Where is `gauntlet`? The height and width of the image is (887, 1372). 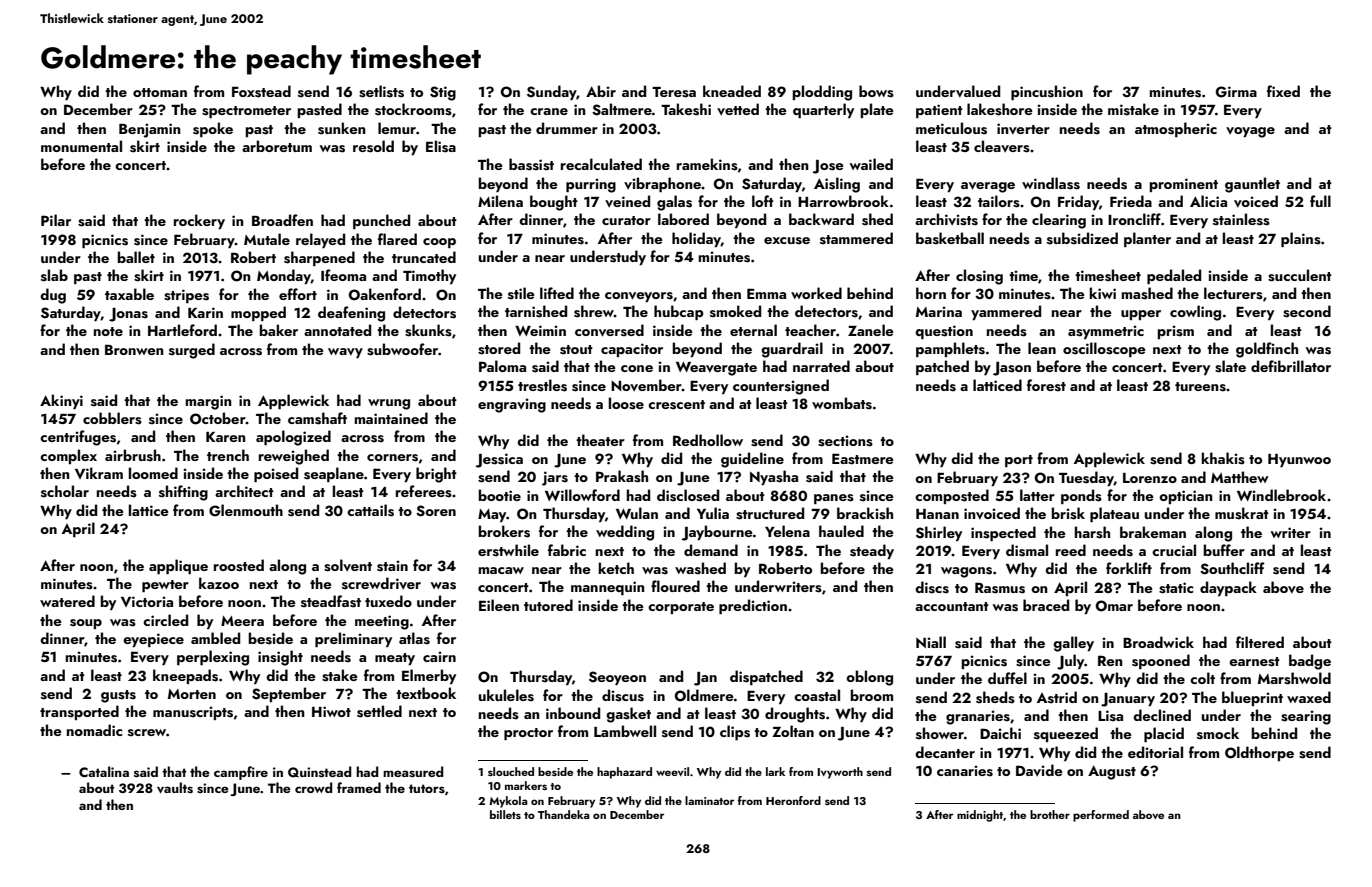 gauntlet is located at coordinates (1252, 185).
